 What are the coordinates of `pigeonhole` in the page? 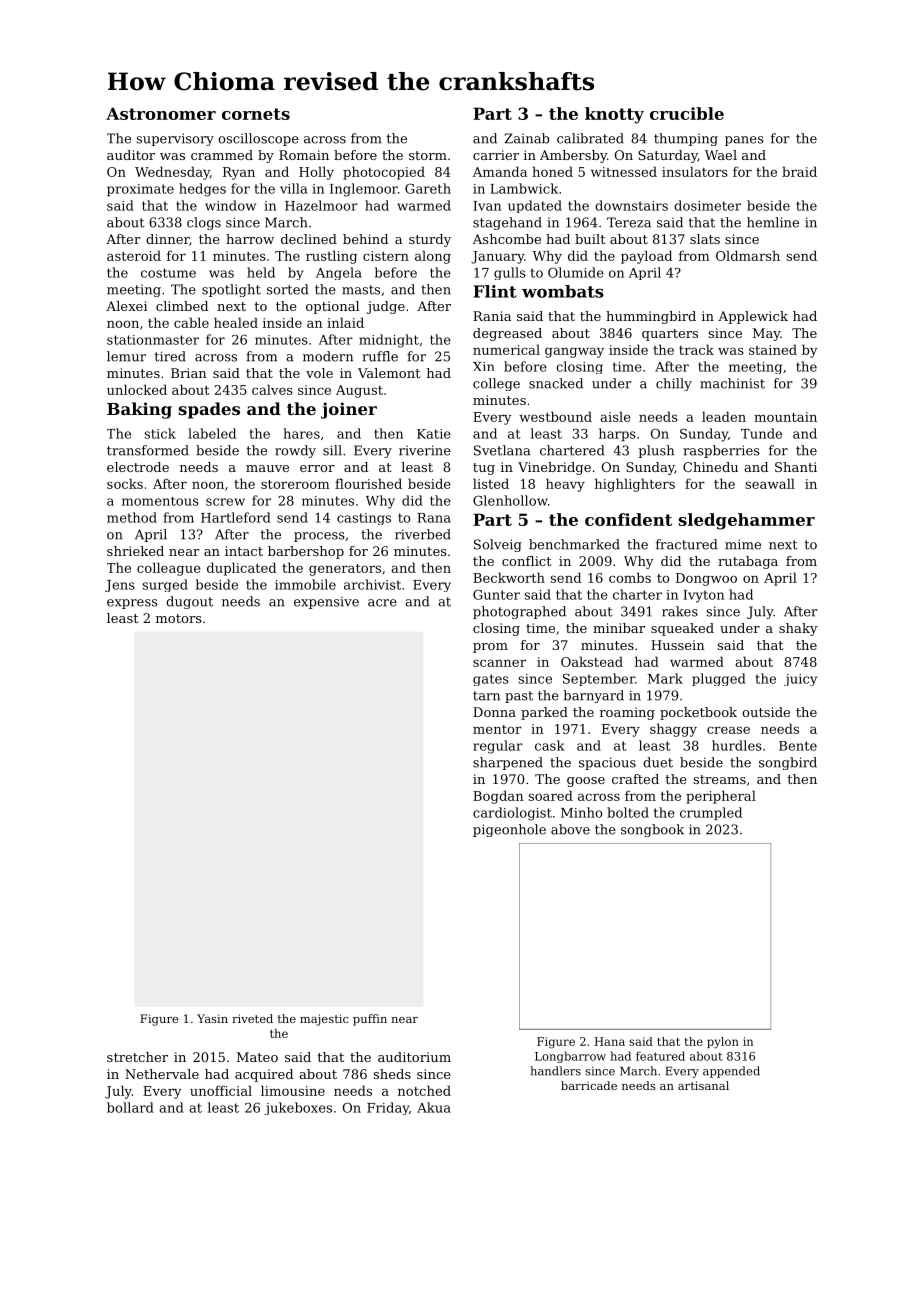 It's located at (509, 830).
